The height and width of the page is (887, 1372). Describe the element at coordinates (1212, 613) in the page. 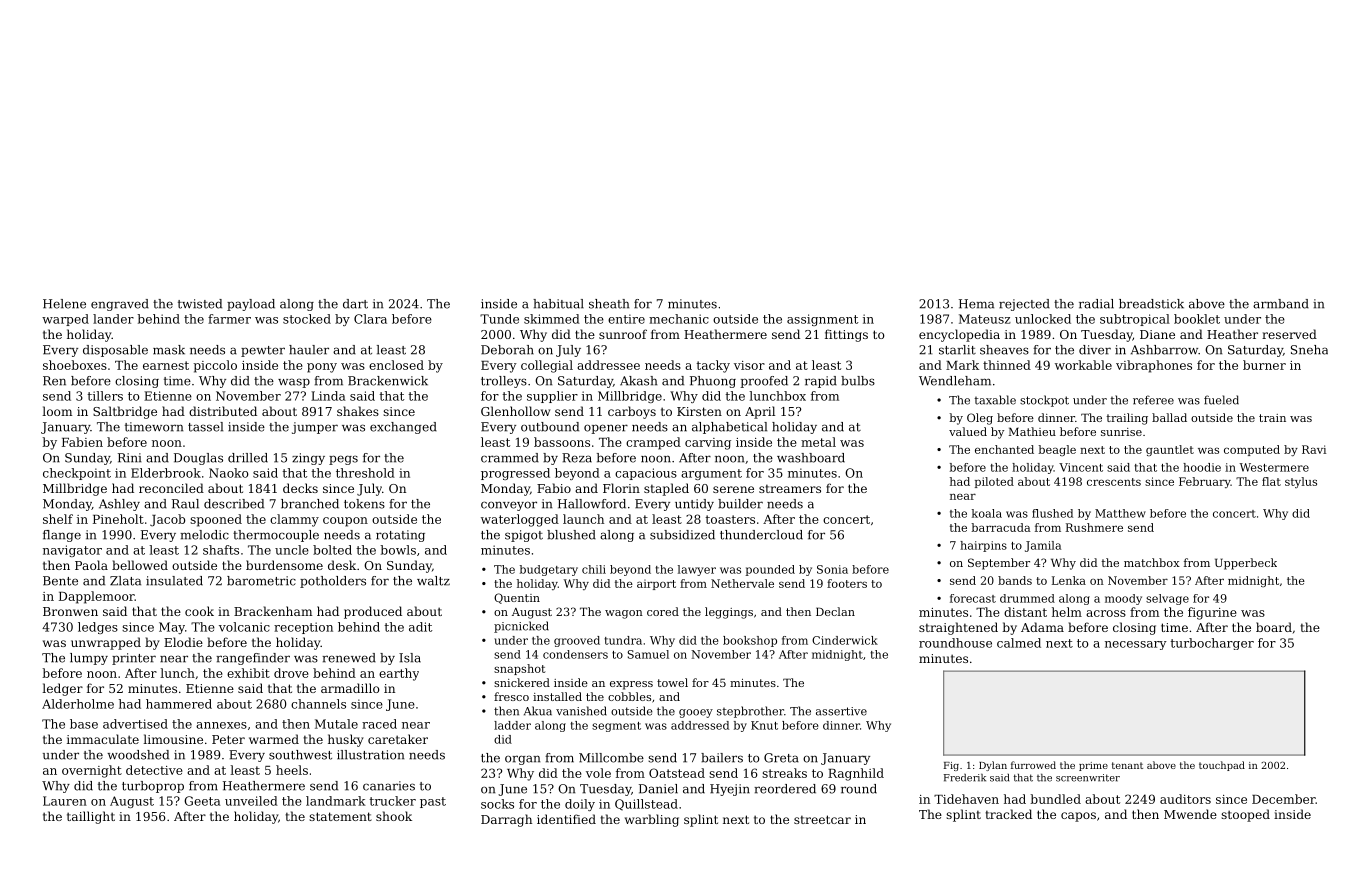

I see `figurine` at that location.
